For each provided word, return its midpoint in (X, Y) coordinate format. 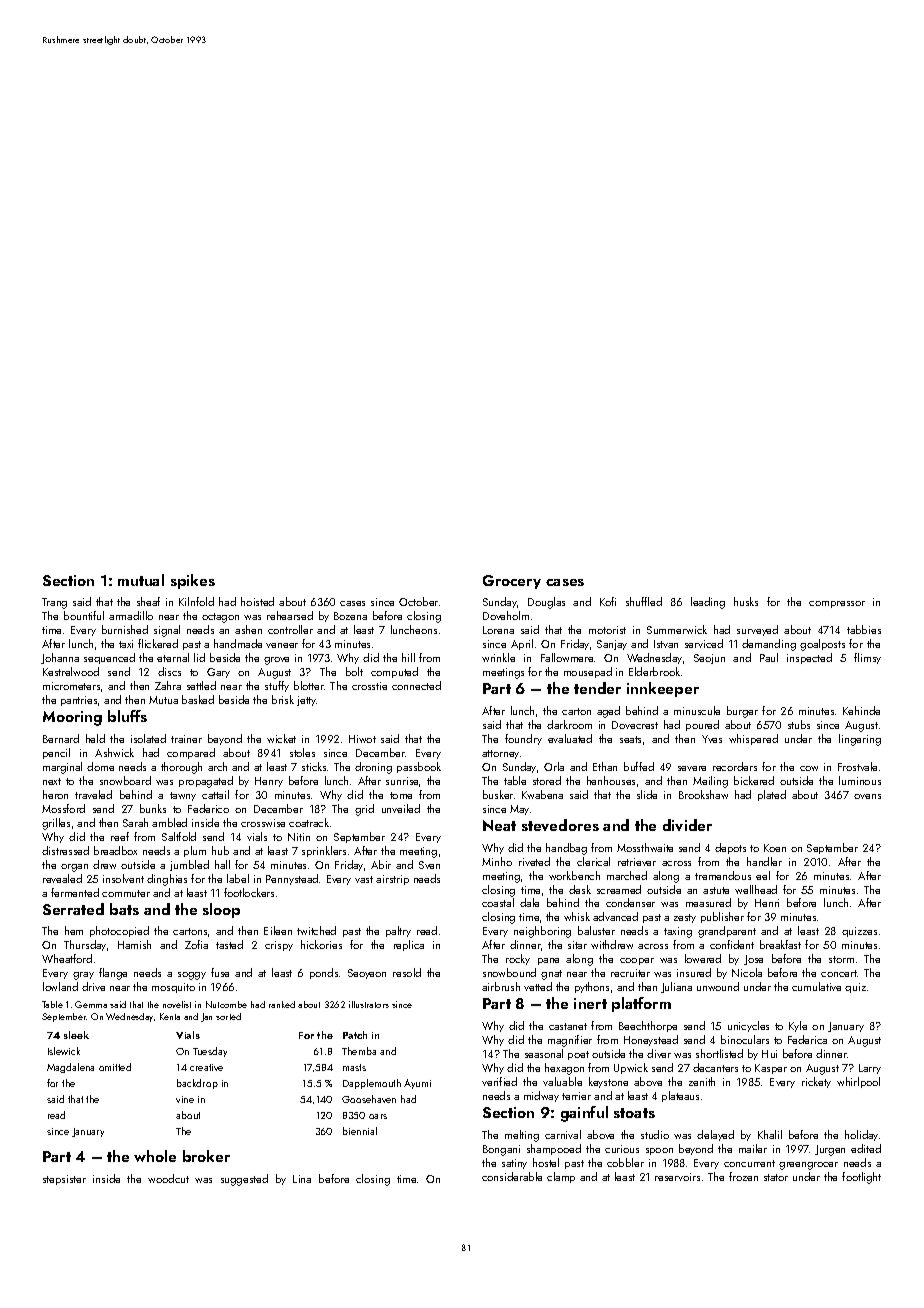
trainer (186, 739)
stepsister (64, 1180)
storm (841, 959)
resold (407, 972)
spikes (193, 581)
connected (416, 685)
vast (364, 879)
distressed (65, 850)
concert (839, 973)
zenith (702, 1081)
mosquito (173, 988)
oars (378, 1116)
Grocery (512, 582)
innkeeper (663, 689)
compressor (837, 604)
